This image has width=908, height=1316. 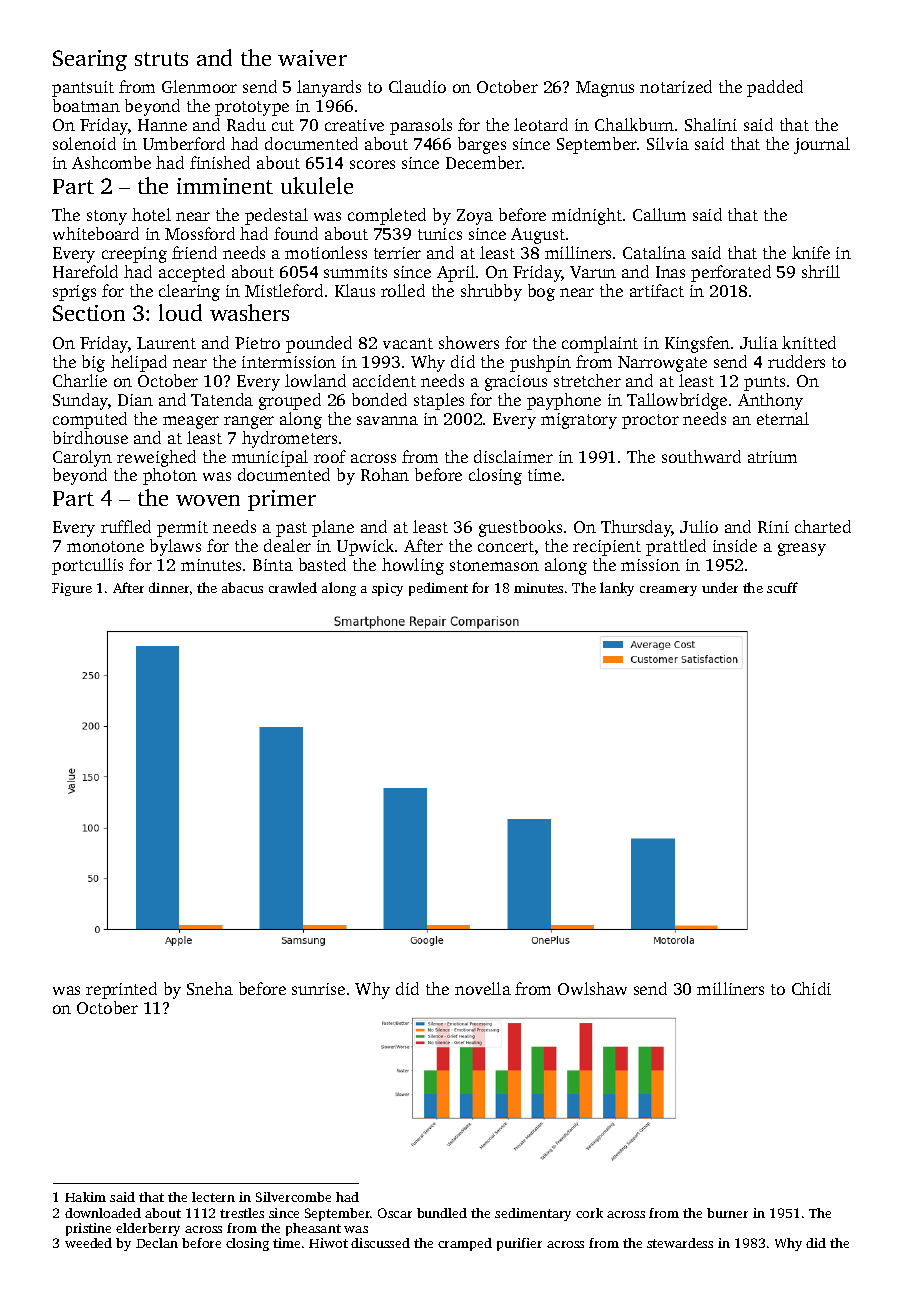 I want to click on abacus, so click(x=242, y=587).
